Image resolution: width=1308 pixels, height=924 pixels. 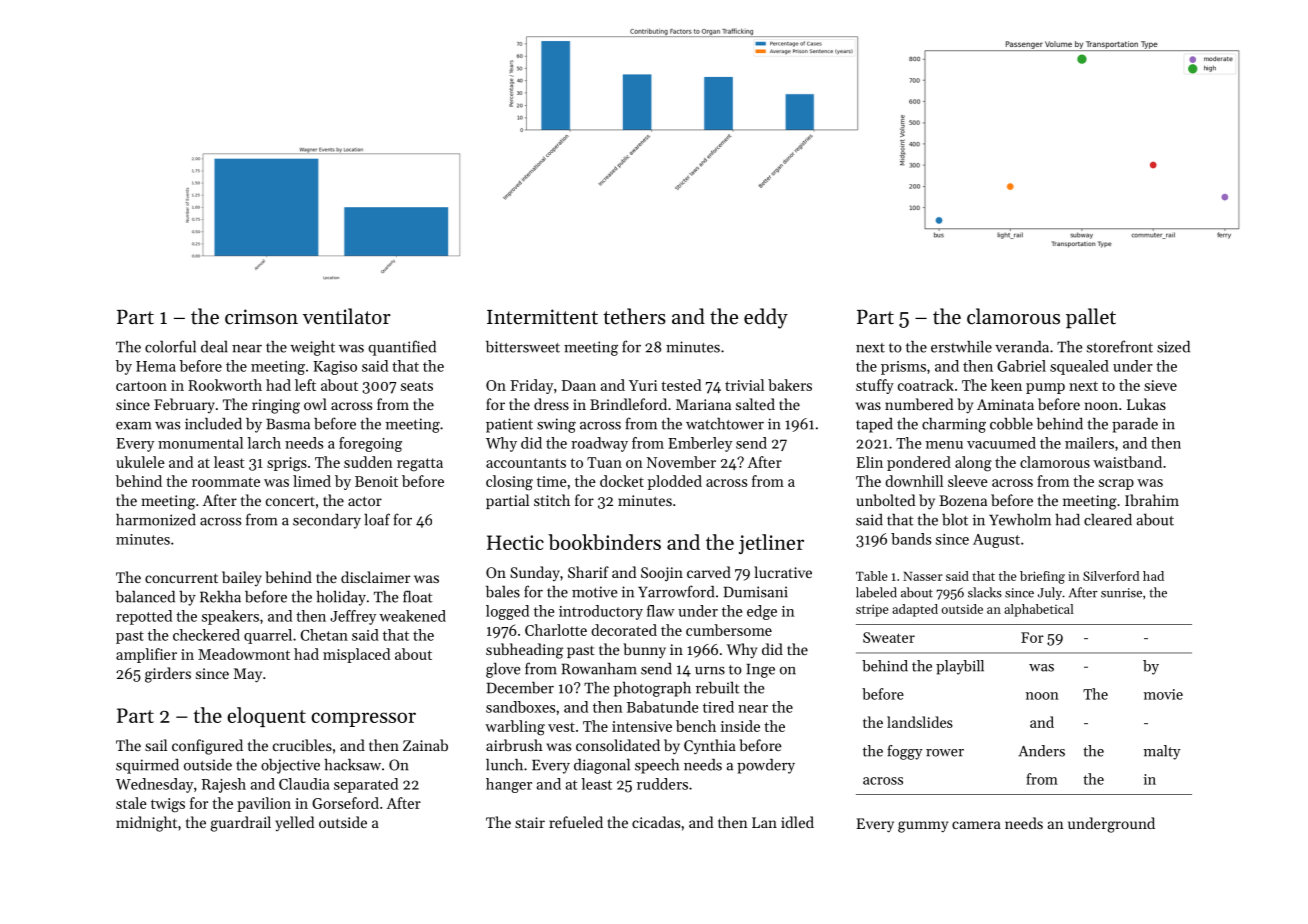 I want to click on keen, so click(x=1006, y=385).
